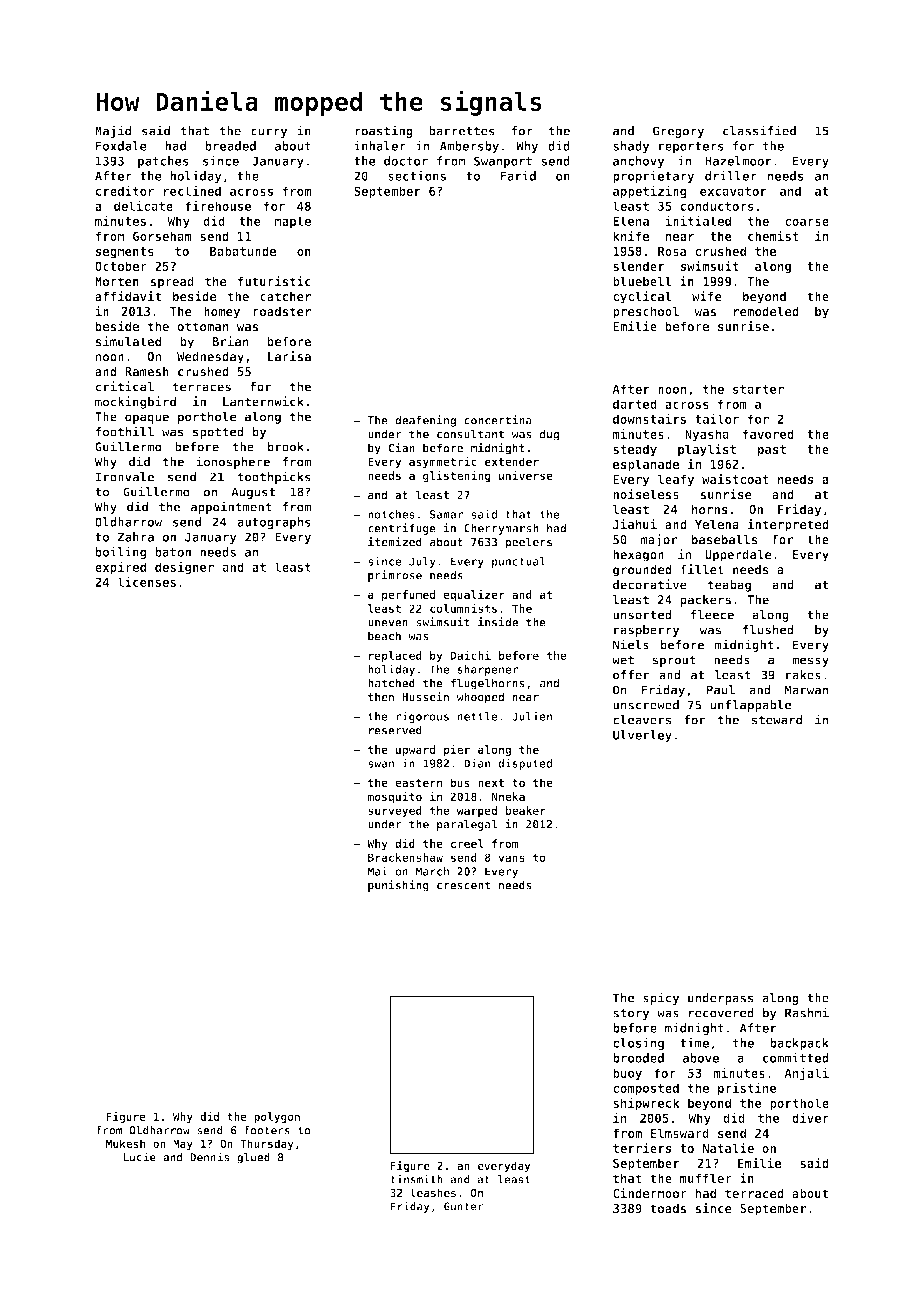 The width and height of the document is (924, 1308). Describe the element at coordinates (113, 131) in the document. I see `Majid` at that location.
